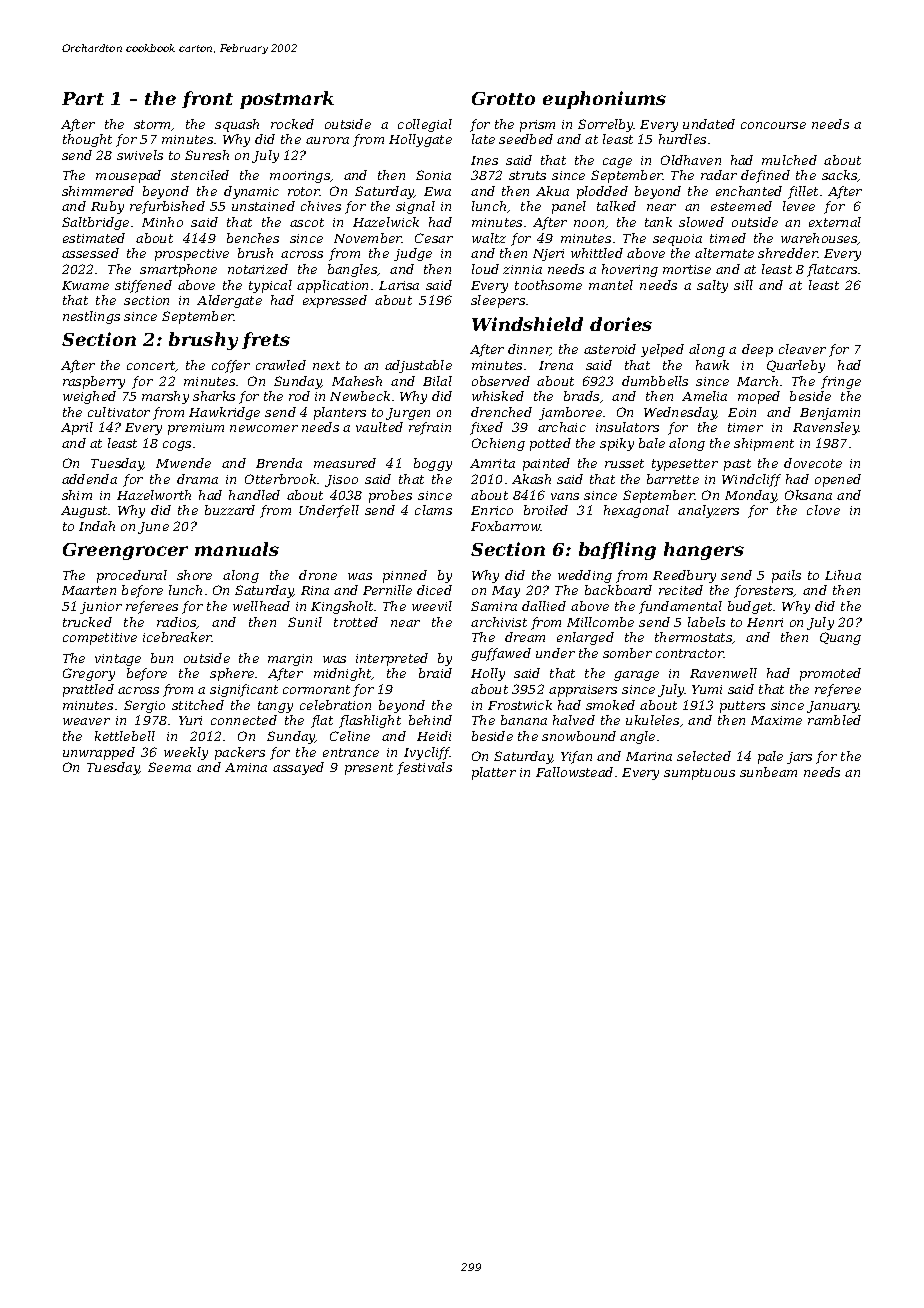 This screenshot has width=924, height=1308. What do you see at coordinates (287, 100) in the screenshot?
I see `postmark` at bounding box center [287, 100].
